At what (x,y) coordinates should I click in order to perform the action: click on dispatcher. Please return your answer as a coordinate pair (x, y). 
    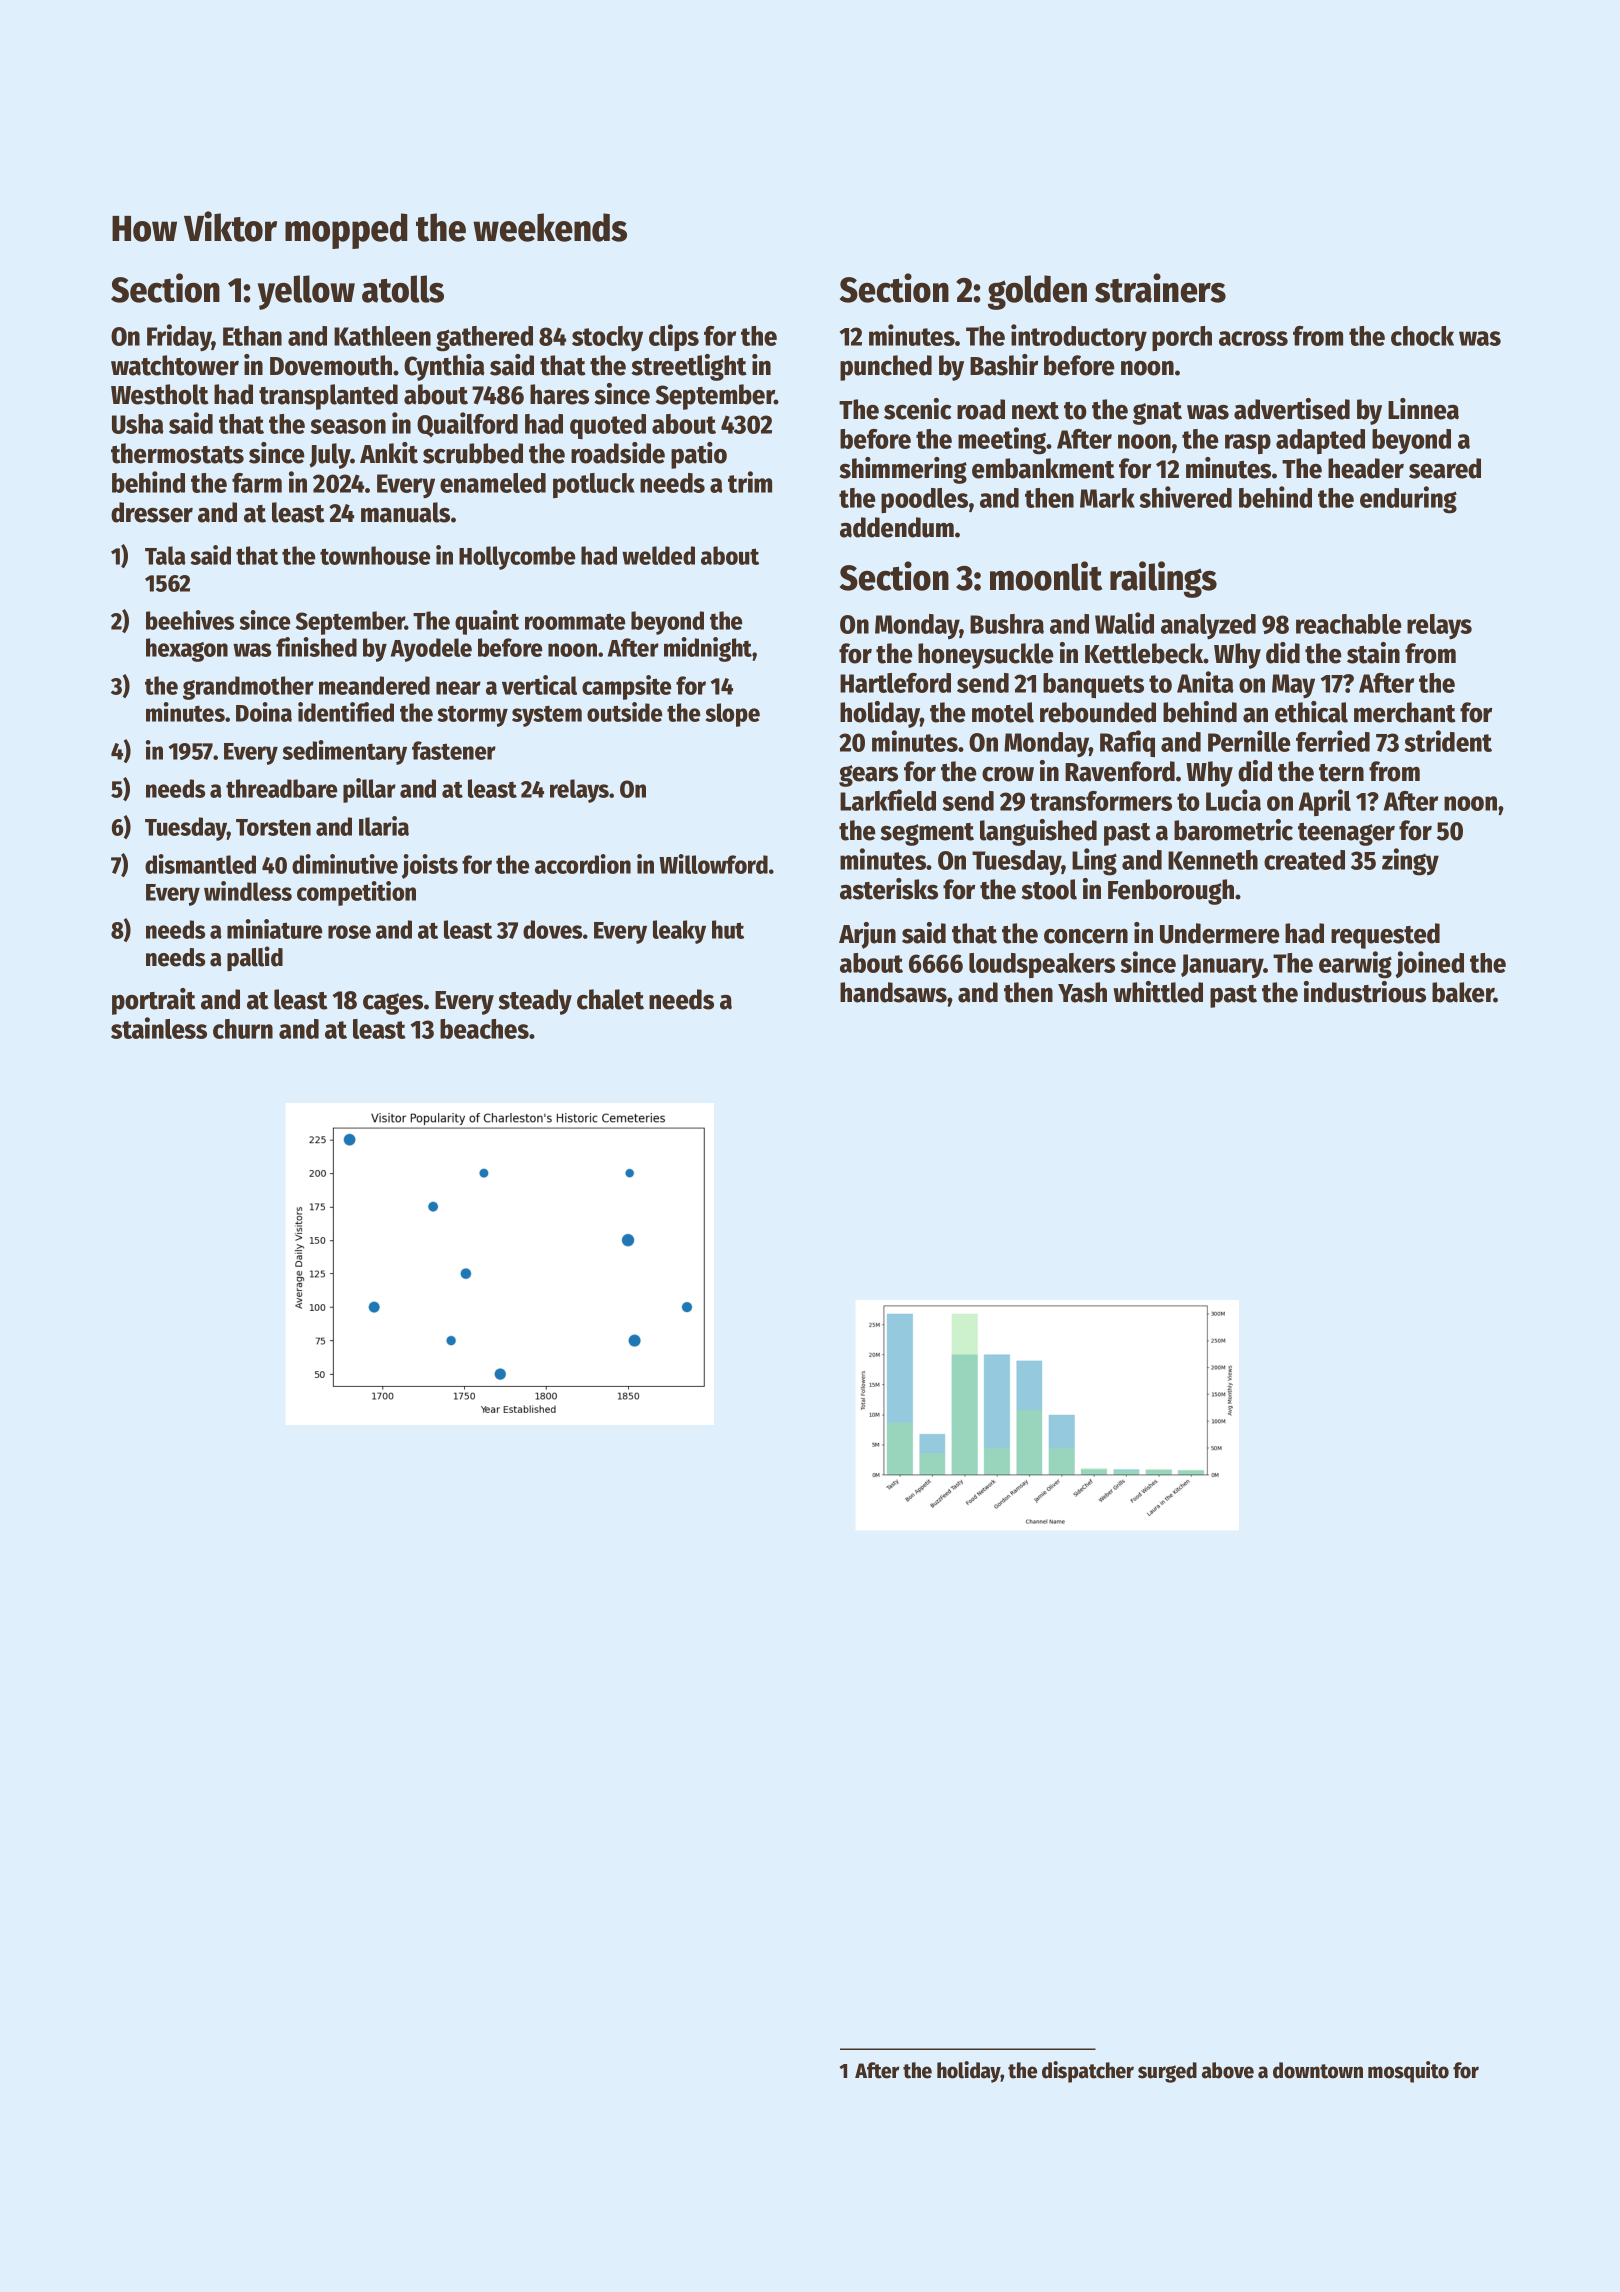
    Looking at the image, I should click on (1088, 2072).
